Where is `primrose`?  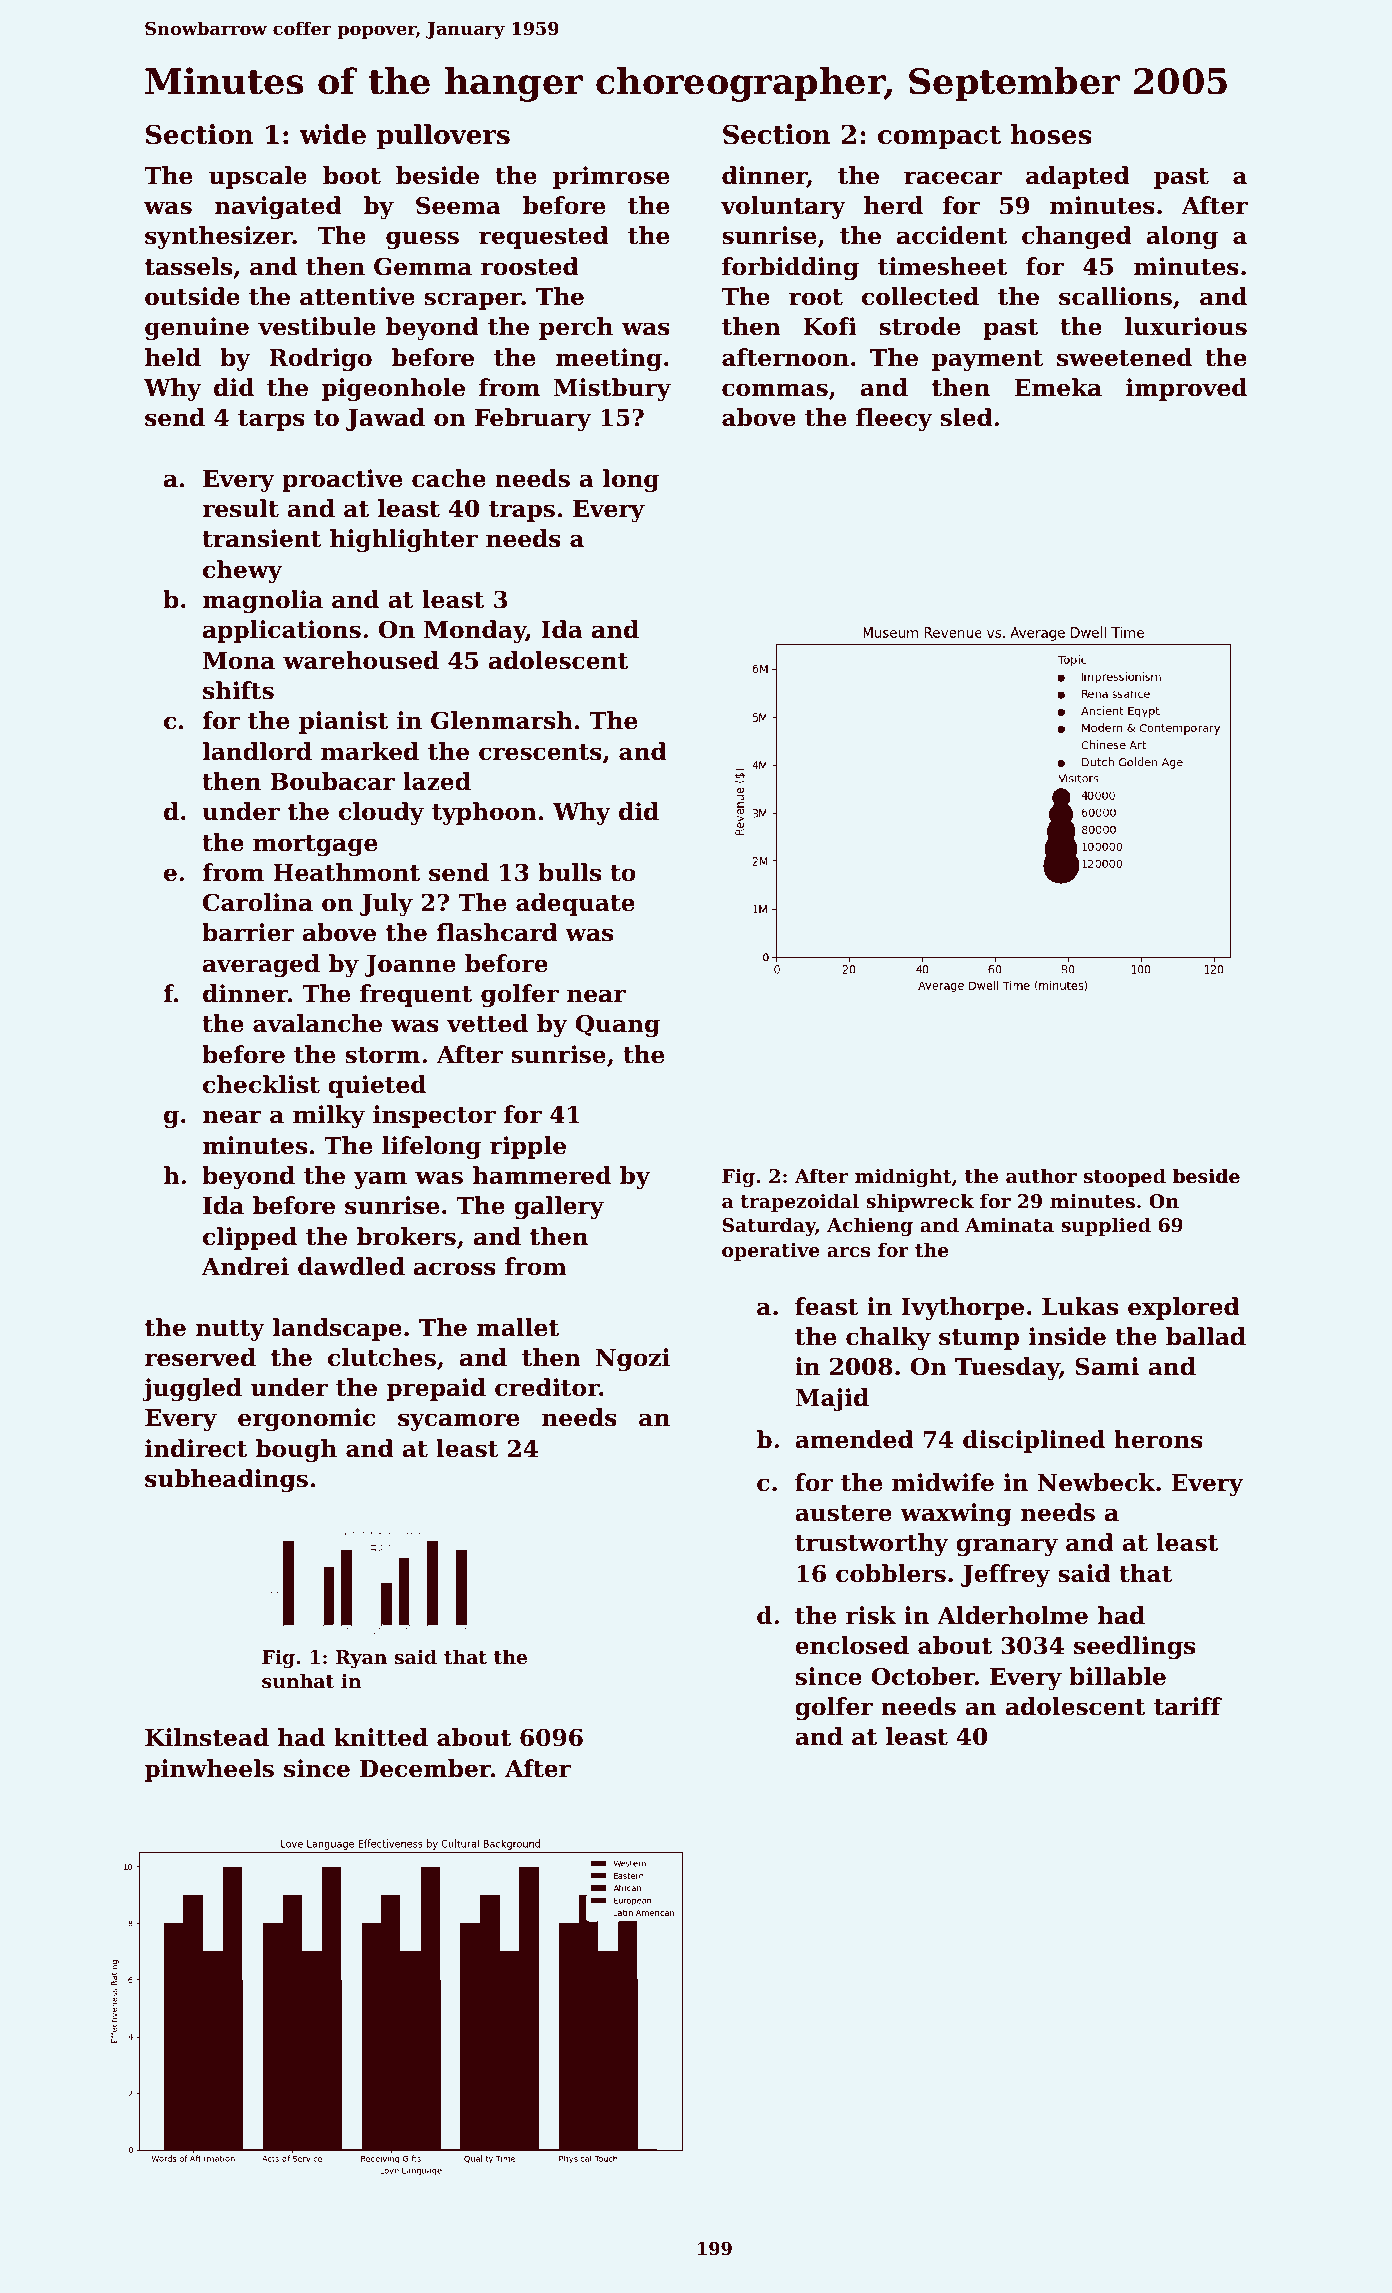
primrose is located at coordinates (611, 177).
